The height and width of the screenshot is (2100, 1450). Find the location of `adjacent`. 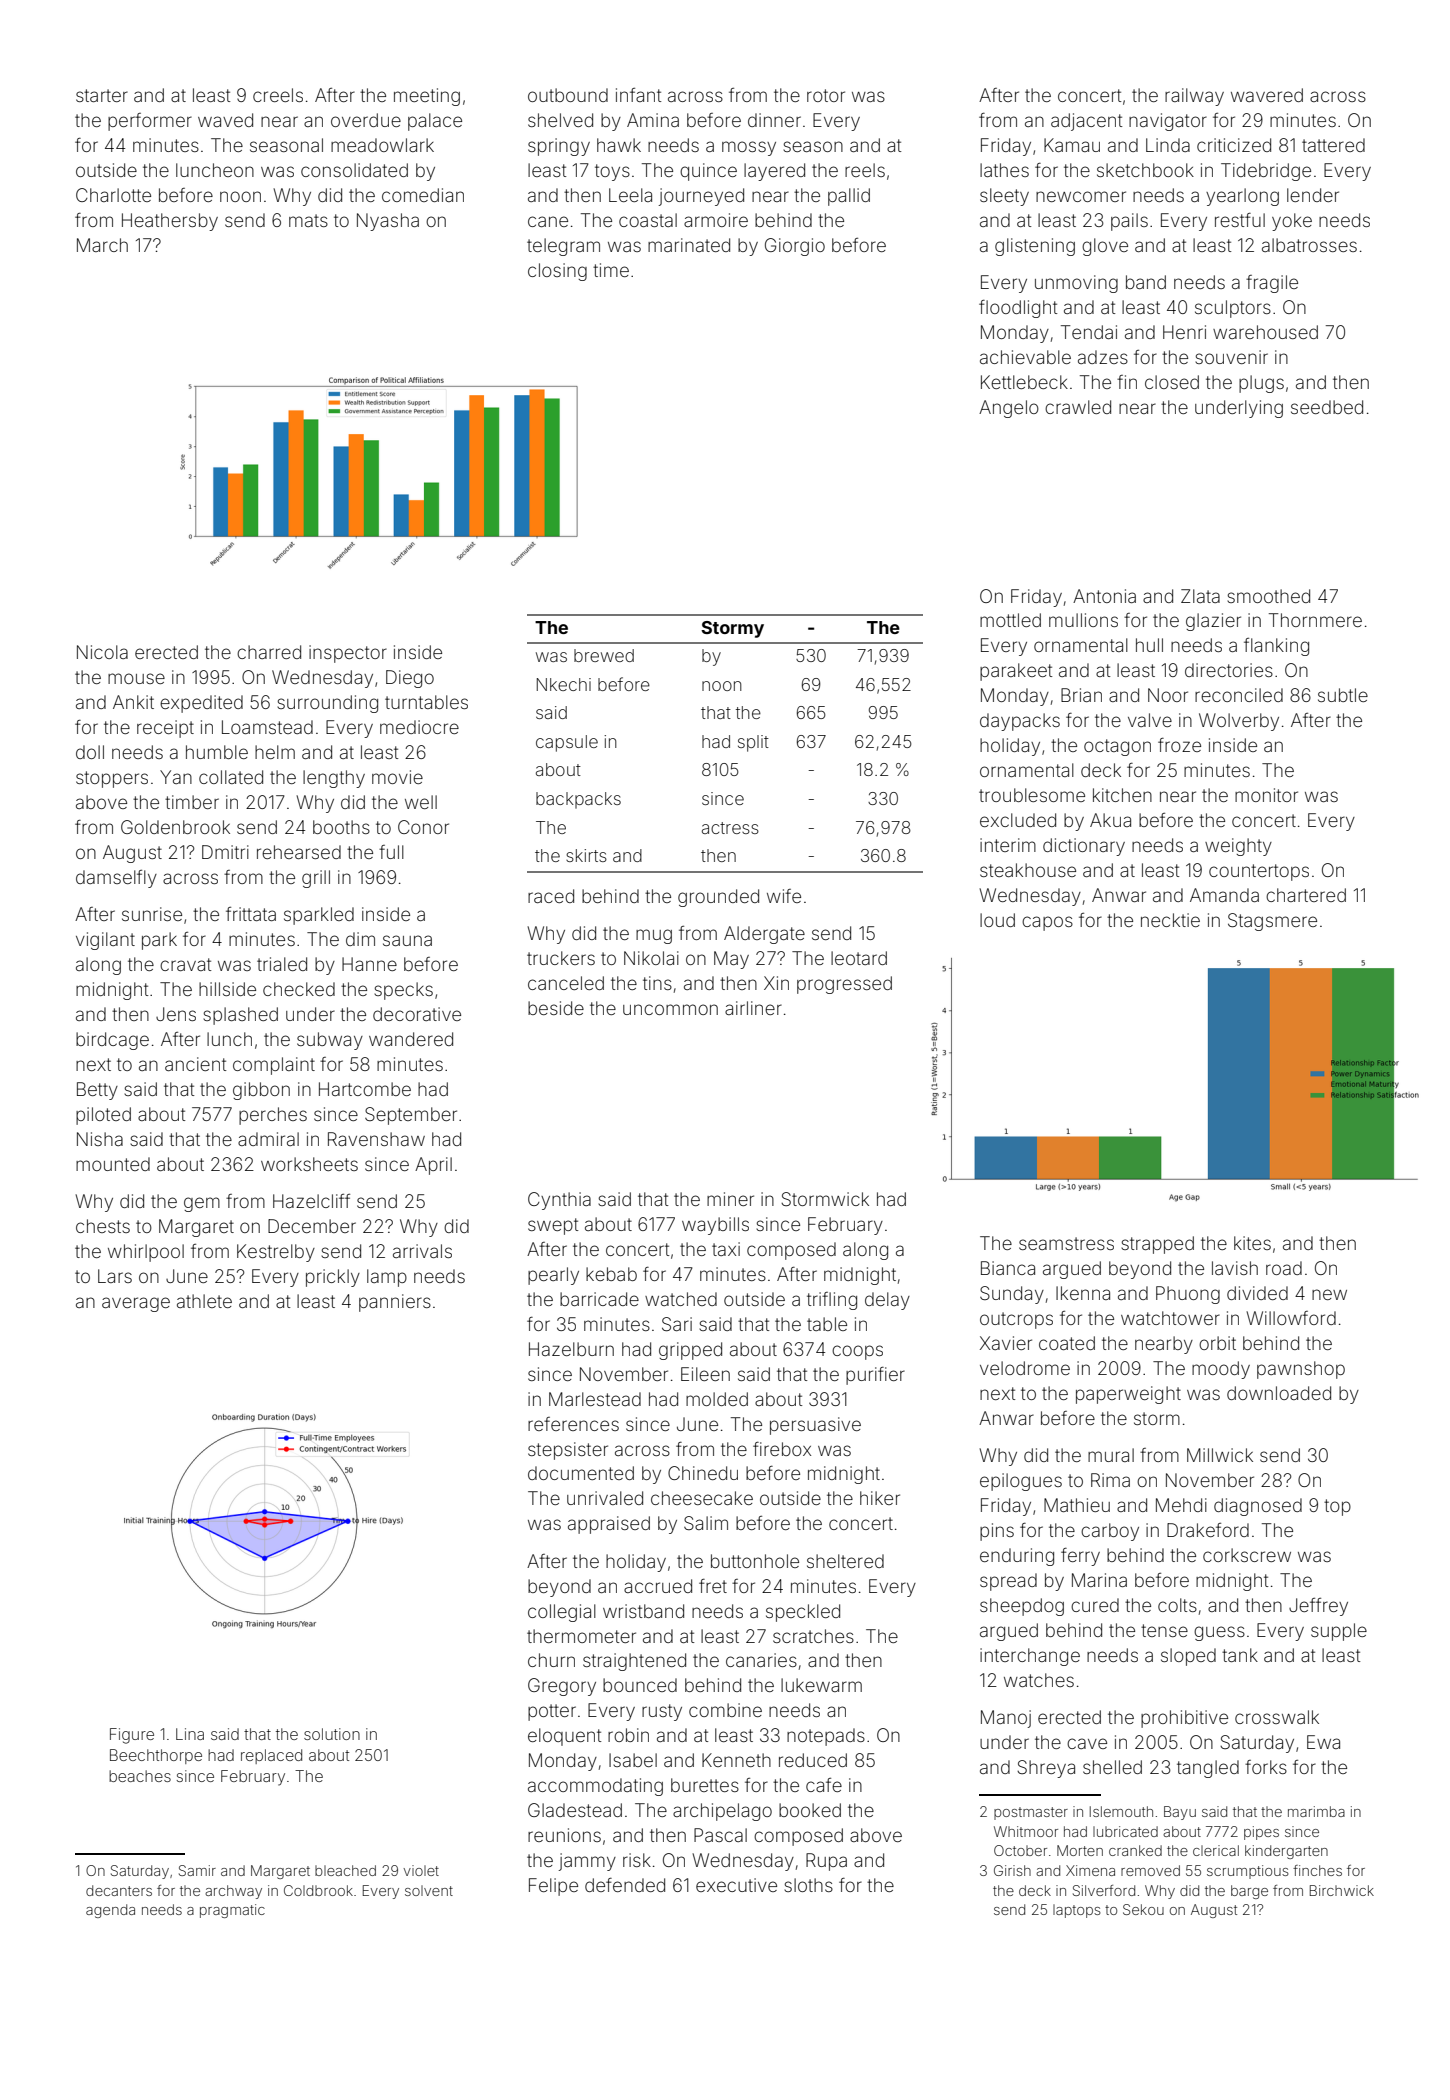

adjacent is located at coordinates (1086, 122).
